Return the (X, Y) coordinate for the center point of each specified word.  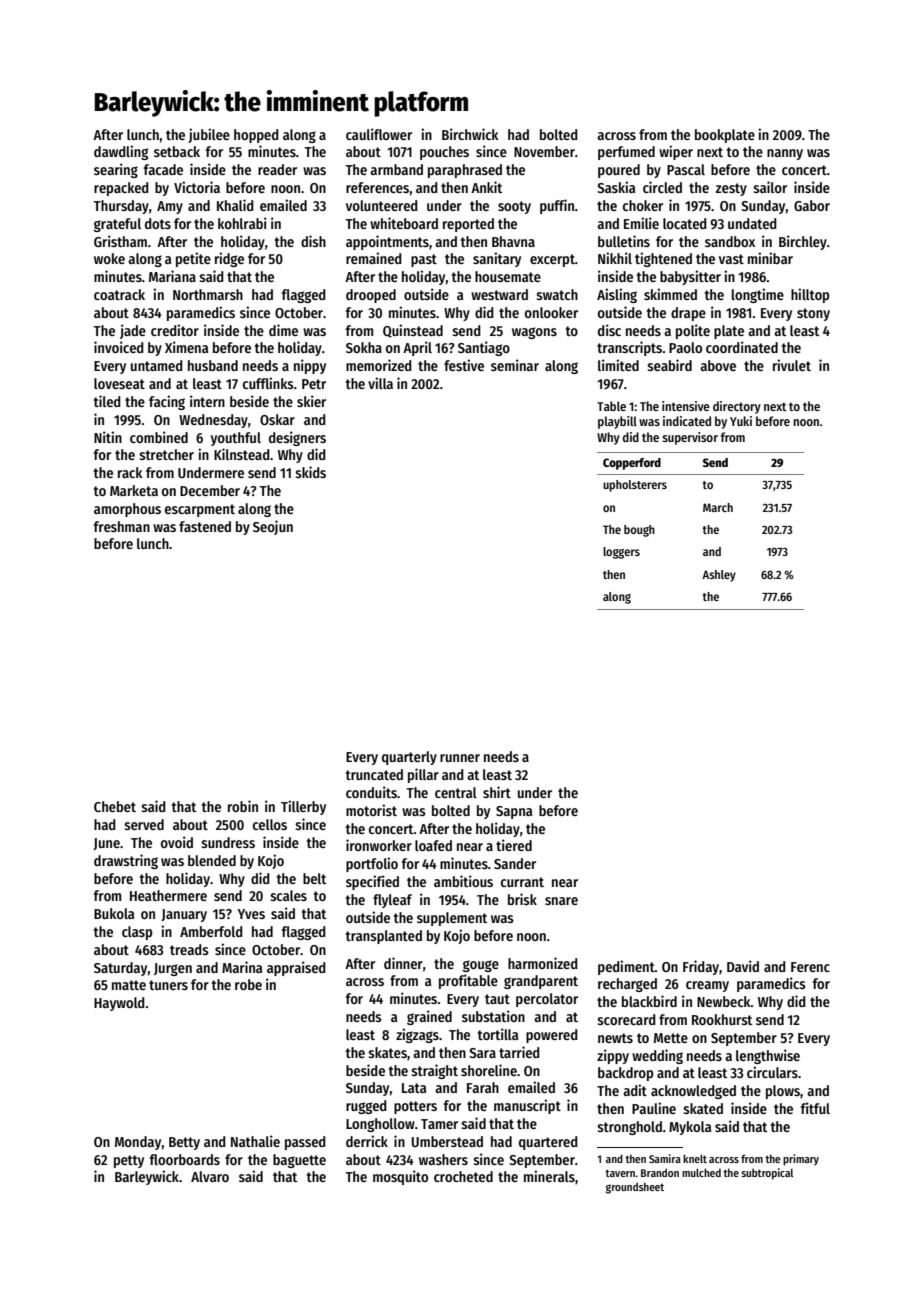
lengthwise (768, 1056)
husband (213, 365)
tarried (519, 1052)
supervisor (690, 438)
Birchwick (470, 134)
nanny (785, 154)
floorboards (185, 1159)
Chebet (115, 806)
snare (561, 901)
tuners (168, 985)
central (456, 792)
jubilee (209, 135)
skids (310, 472)
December (210, 490)
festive (464, 365)
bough (639, 531)
